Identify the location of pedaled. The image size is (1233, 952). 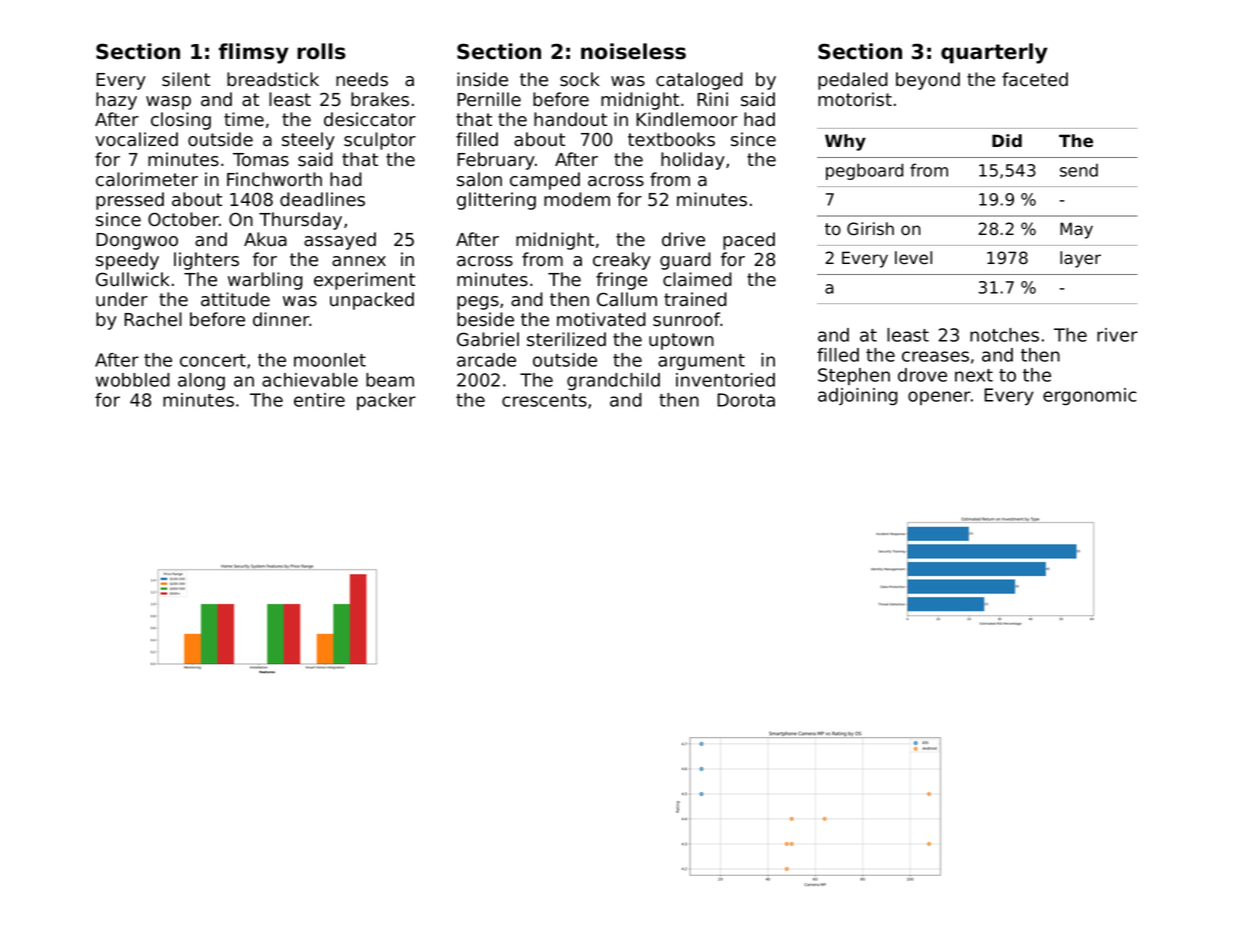
(853, 81).
